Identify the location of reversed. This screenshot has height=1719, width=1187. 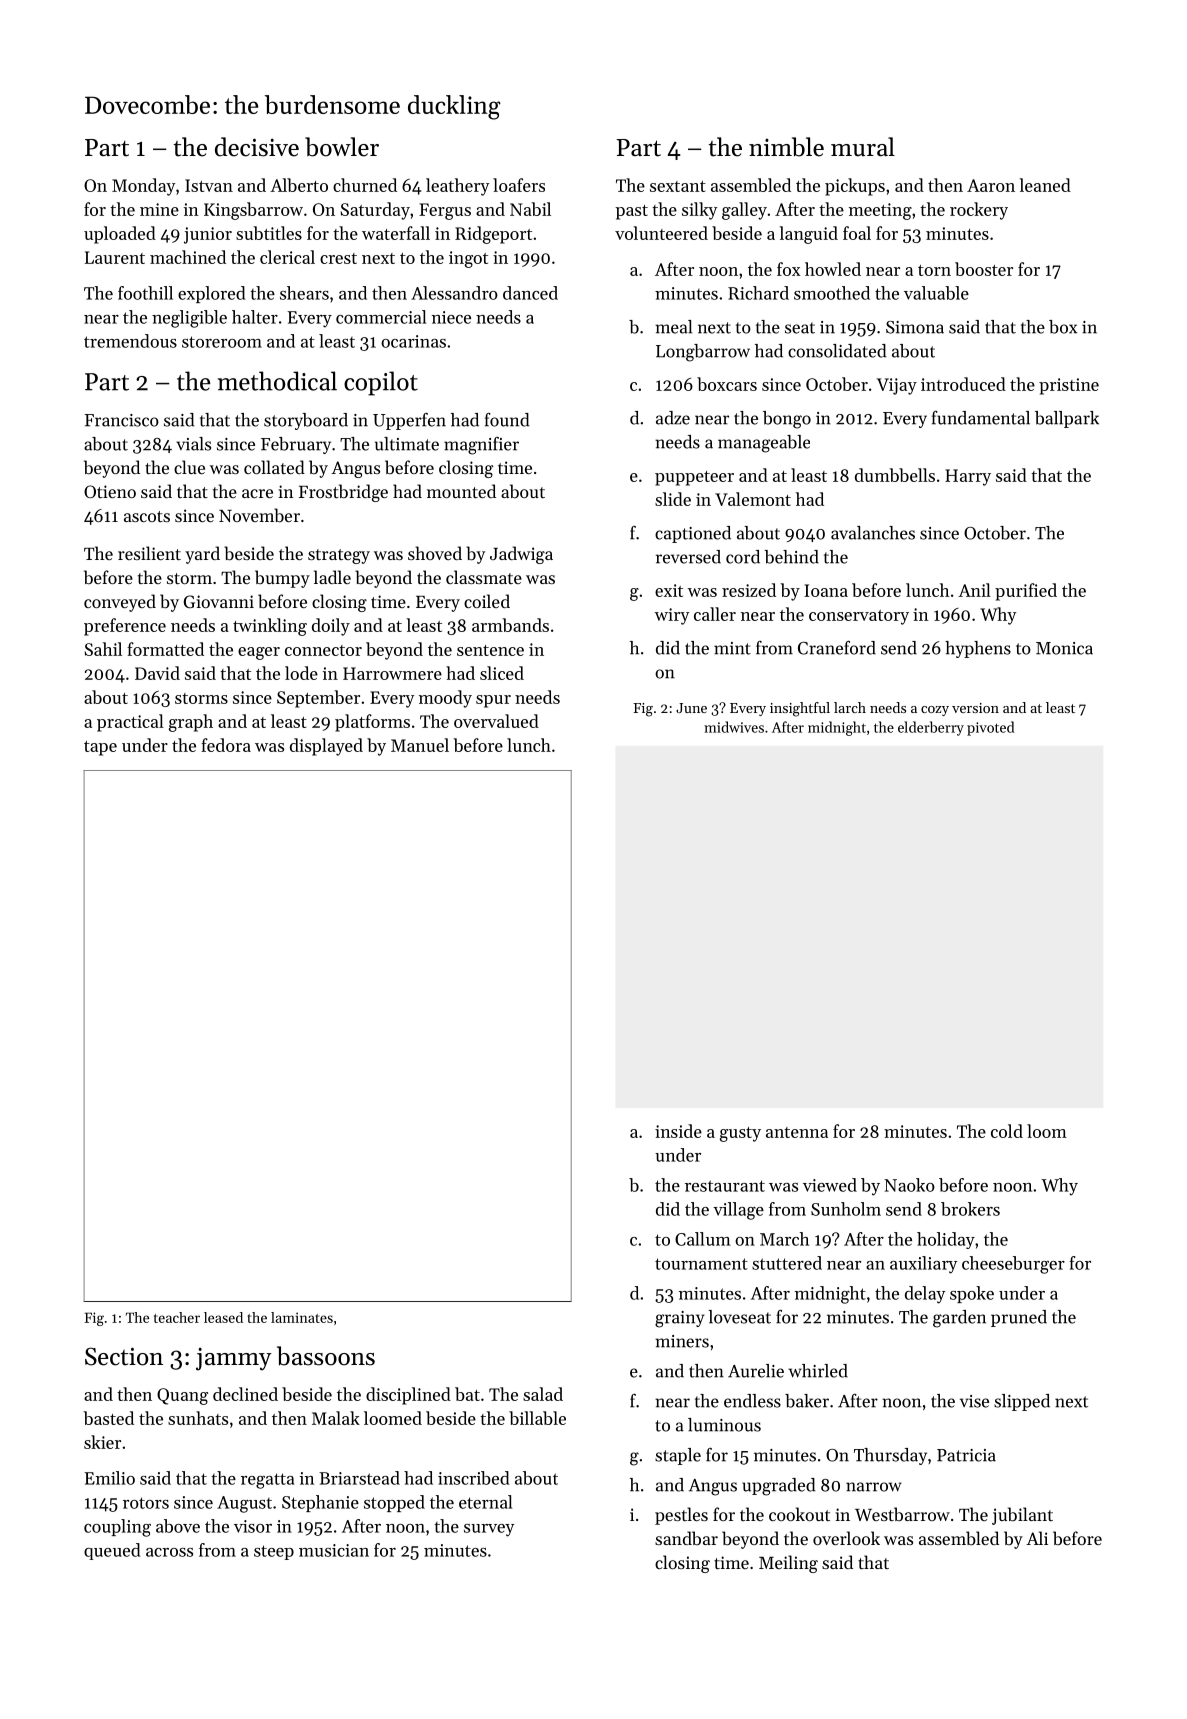
(688, 557).
